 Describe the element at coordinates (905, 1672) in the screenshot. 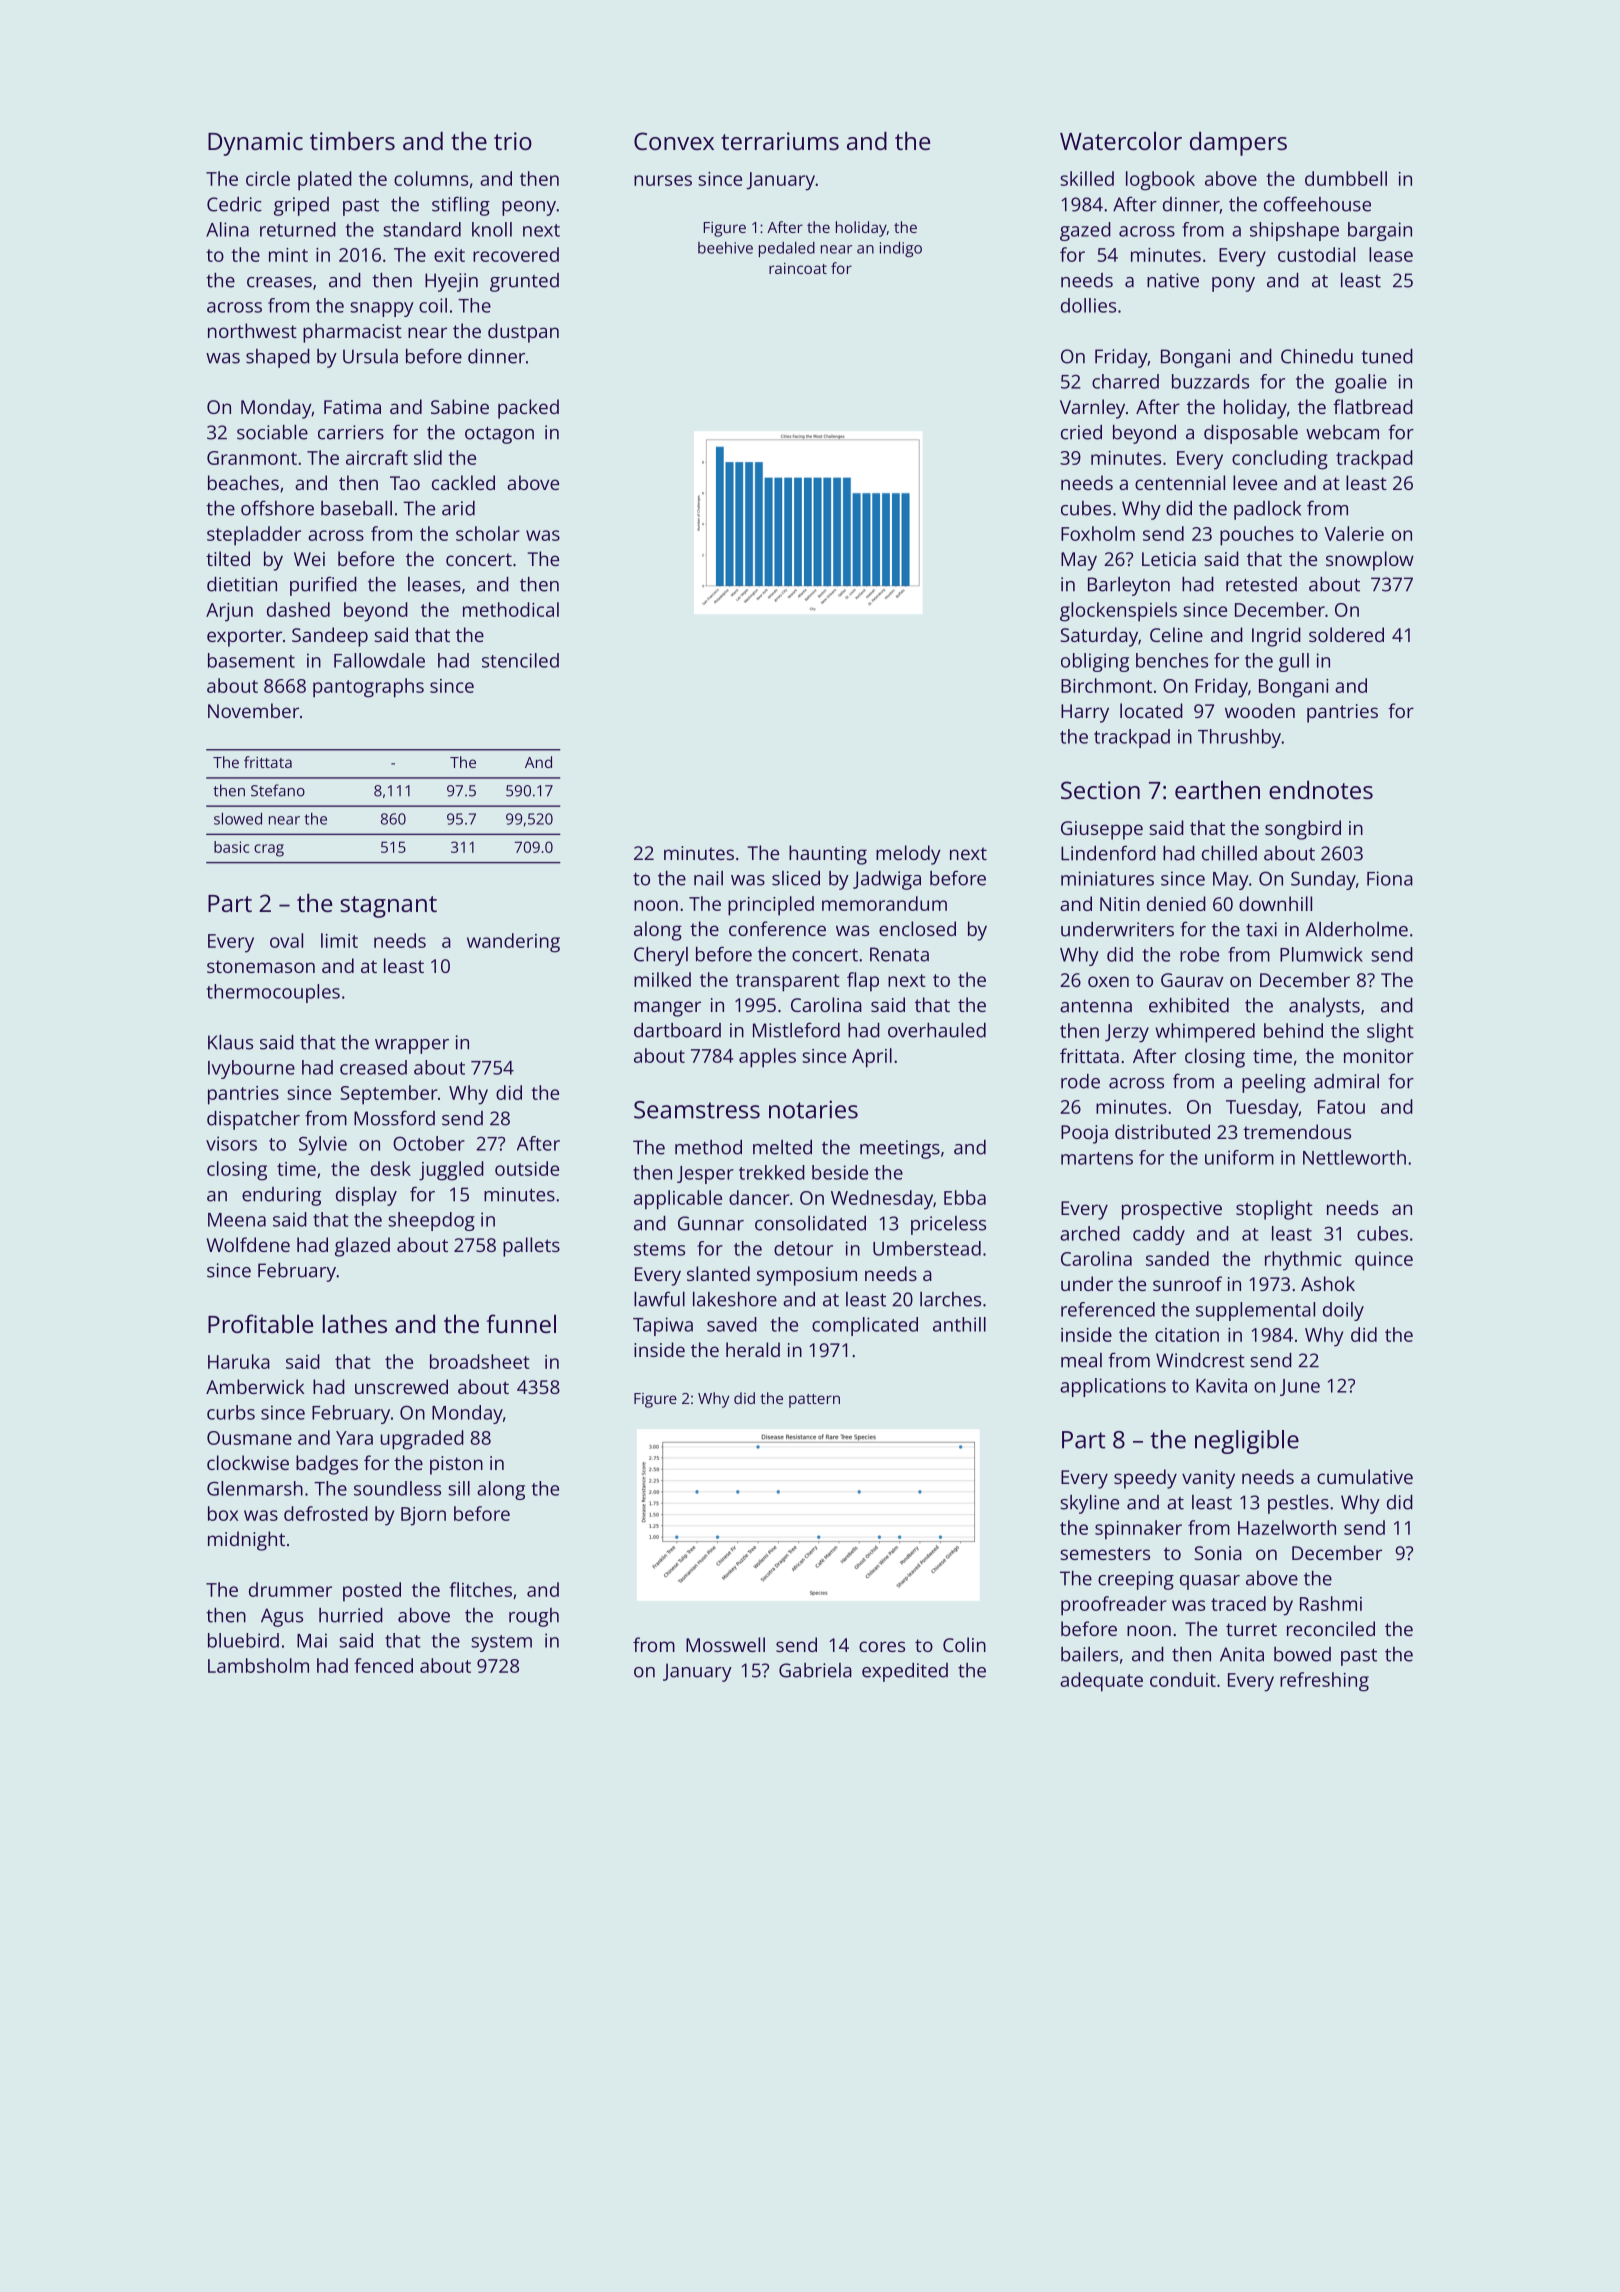

I see `expedited` at that location.
